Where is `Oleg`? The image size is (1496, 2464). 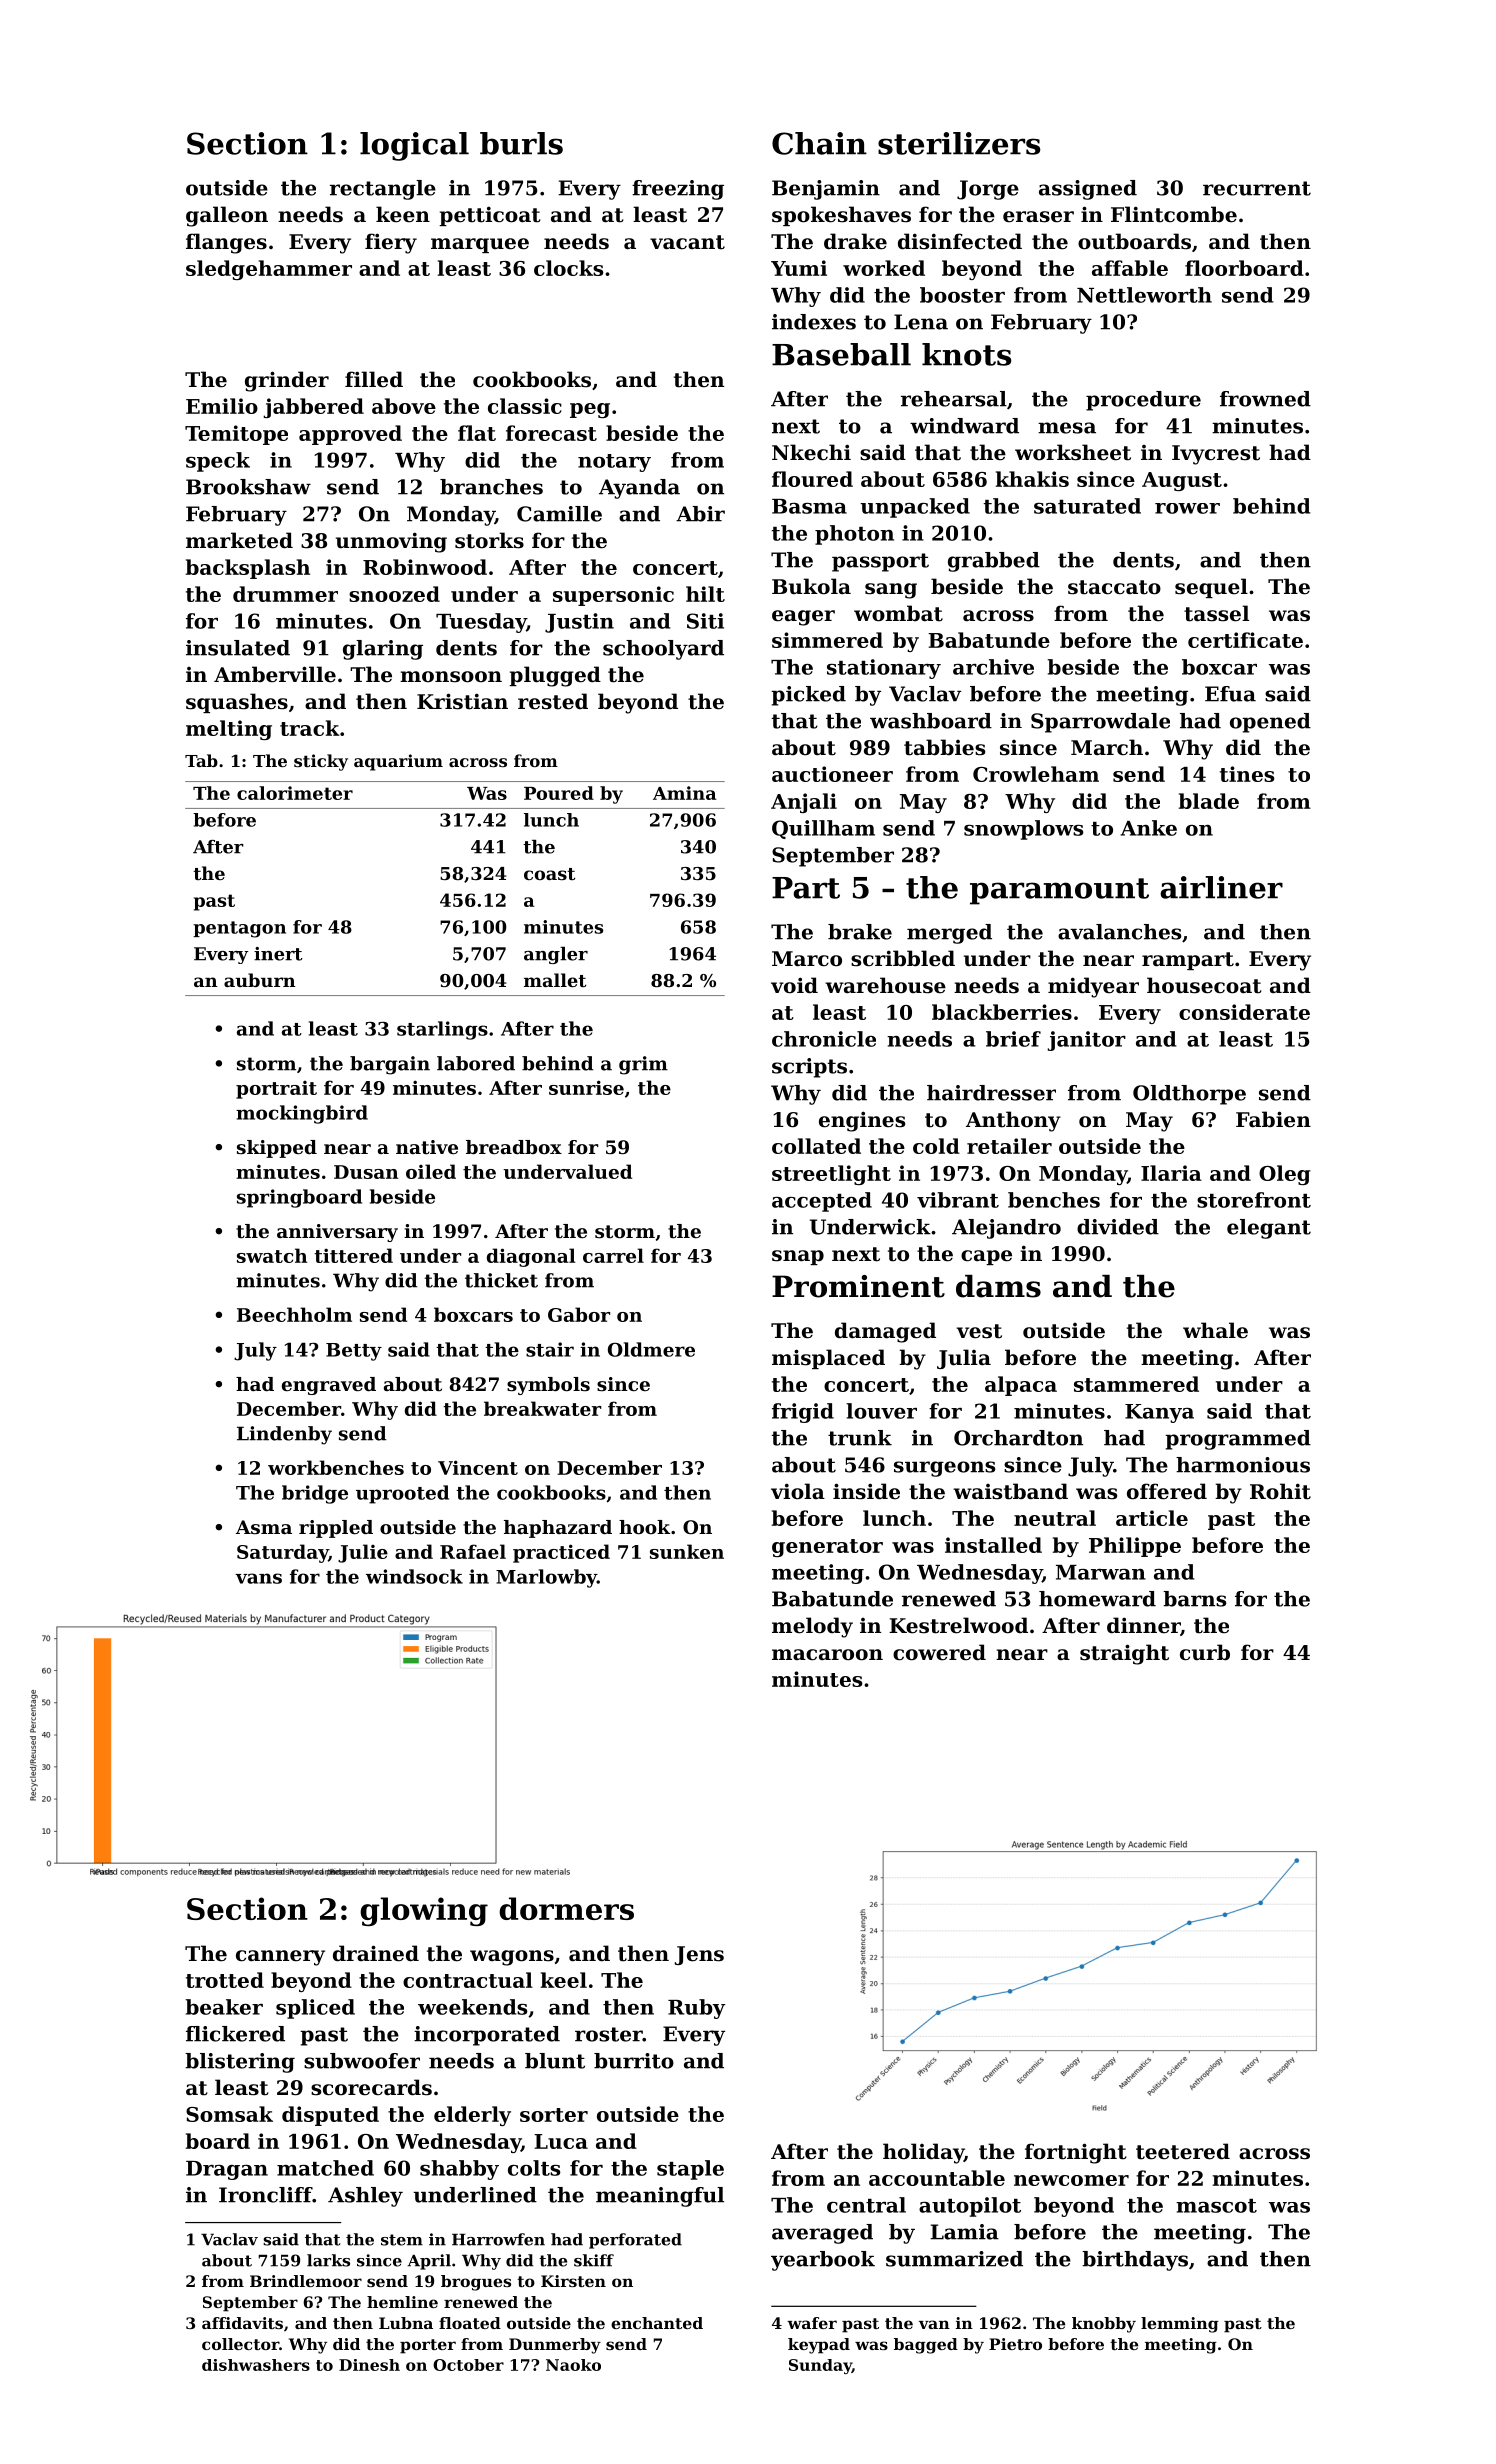 Oleg is located at coordinates (1285, 1175).
